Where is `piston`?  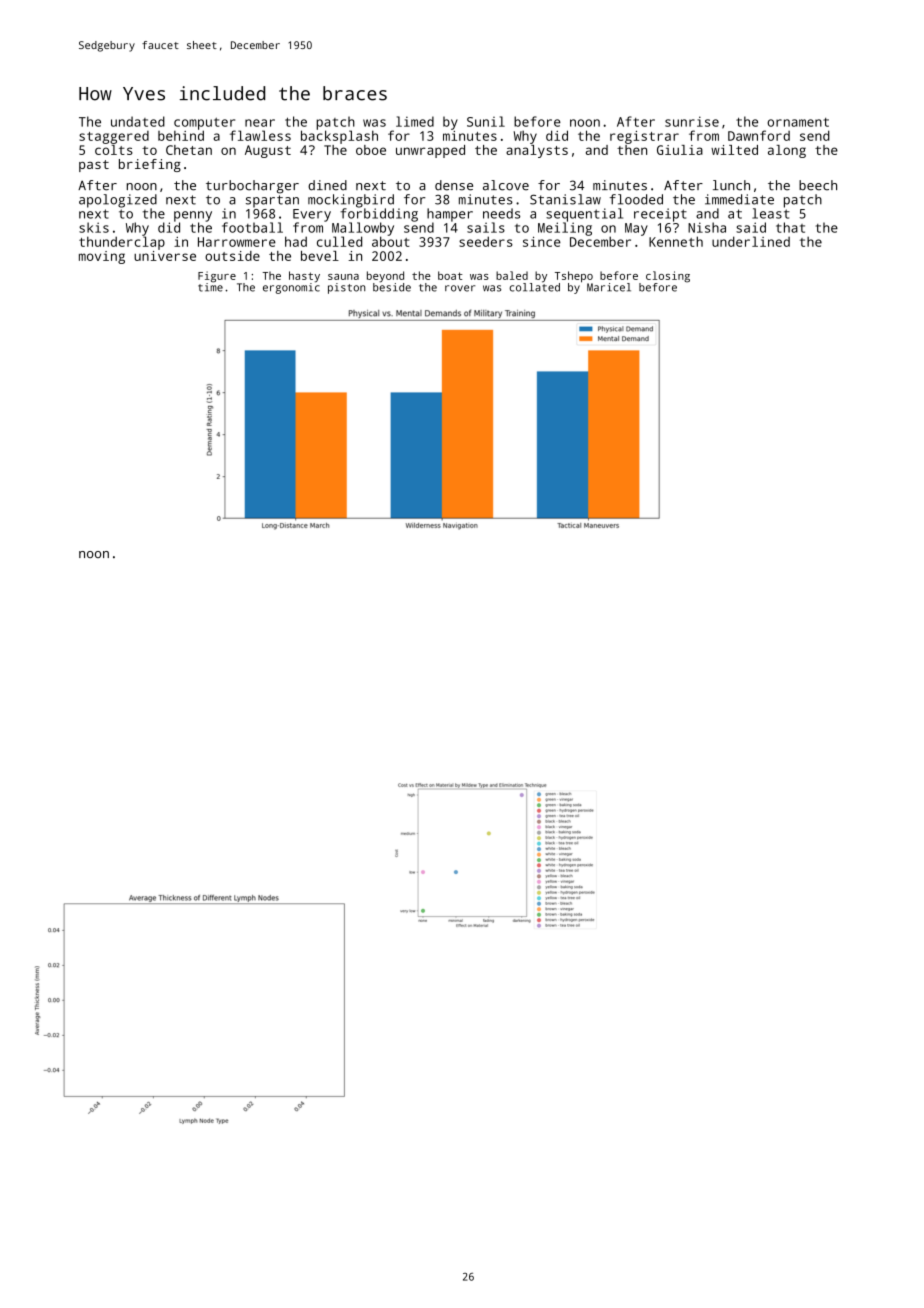
piston is located at coordinates (346, 288).
